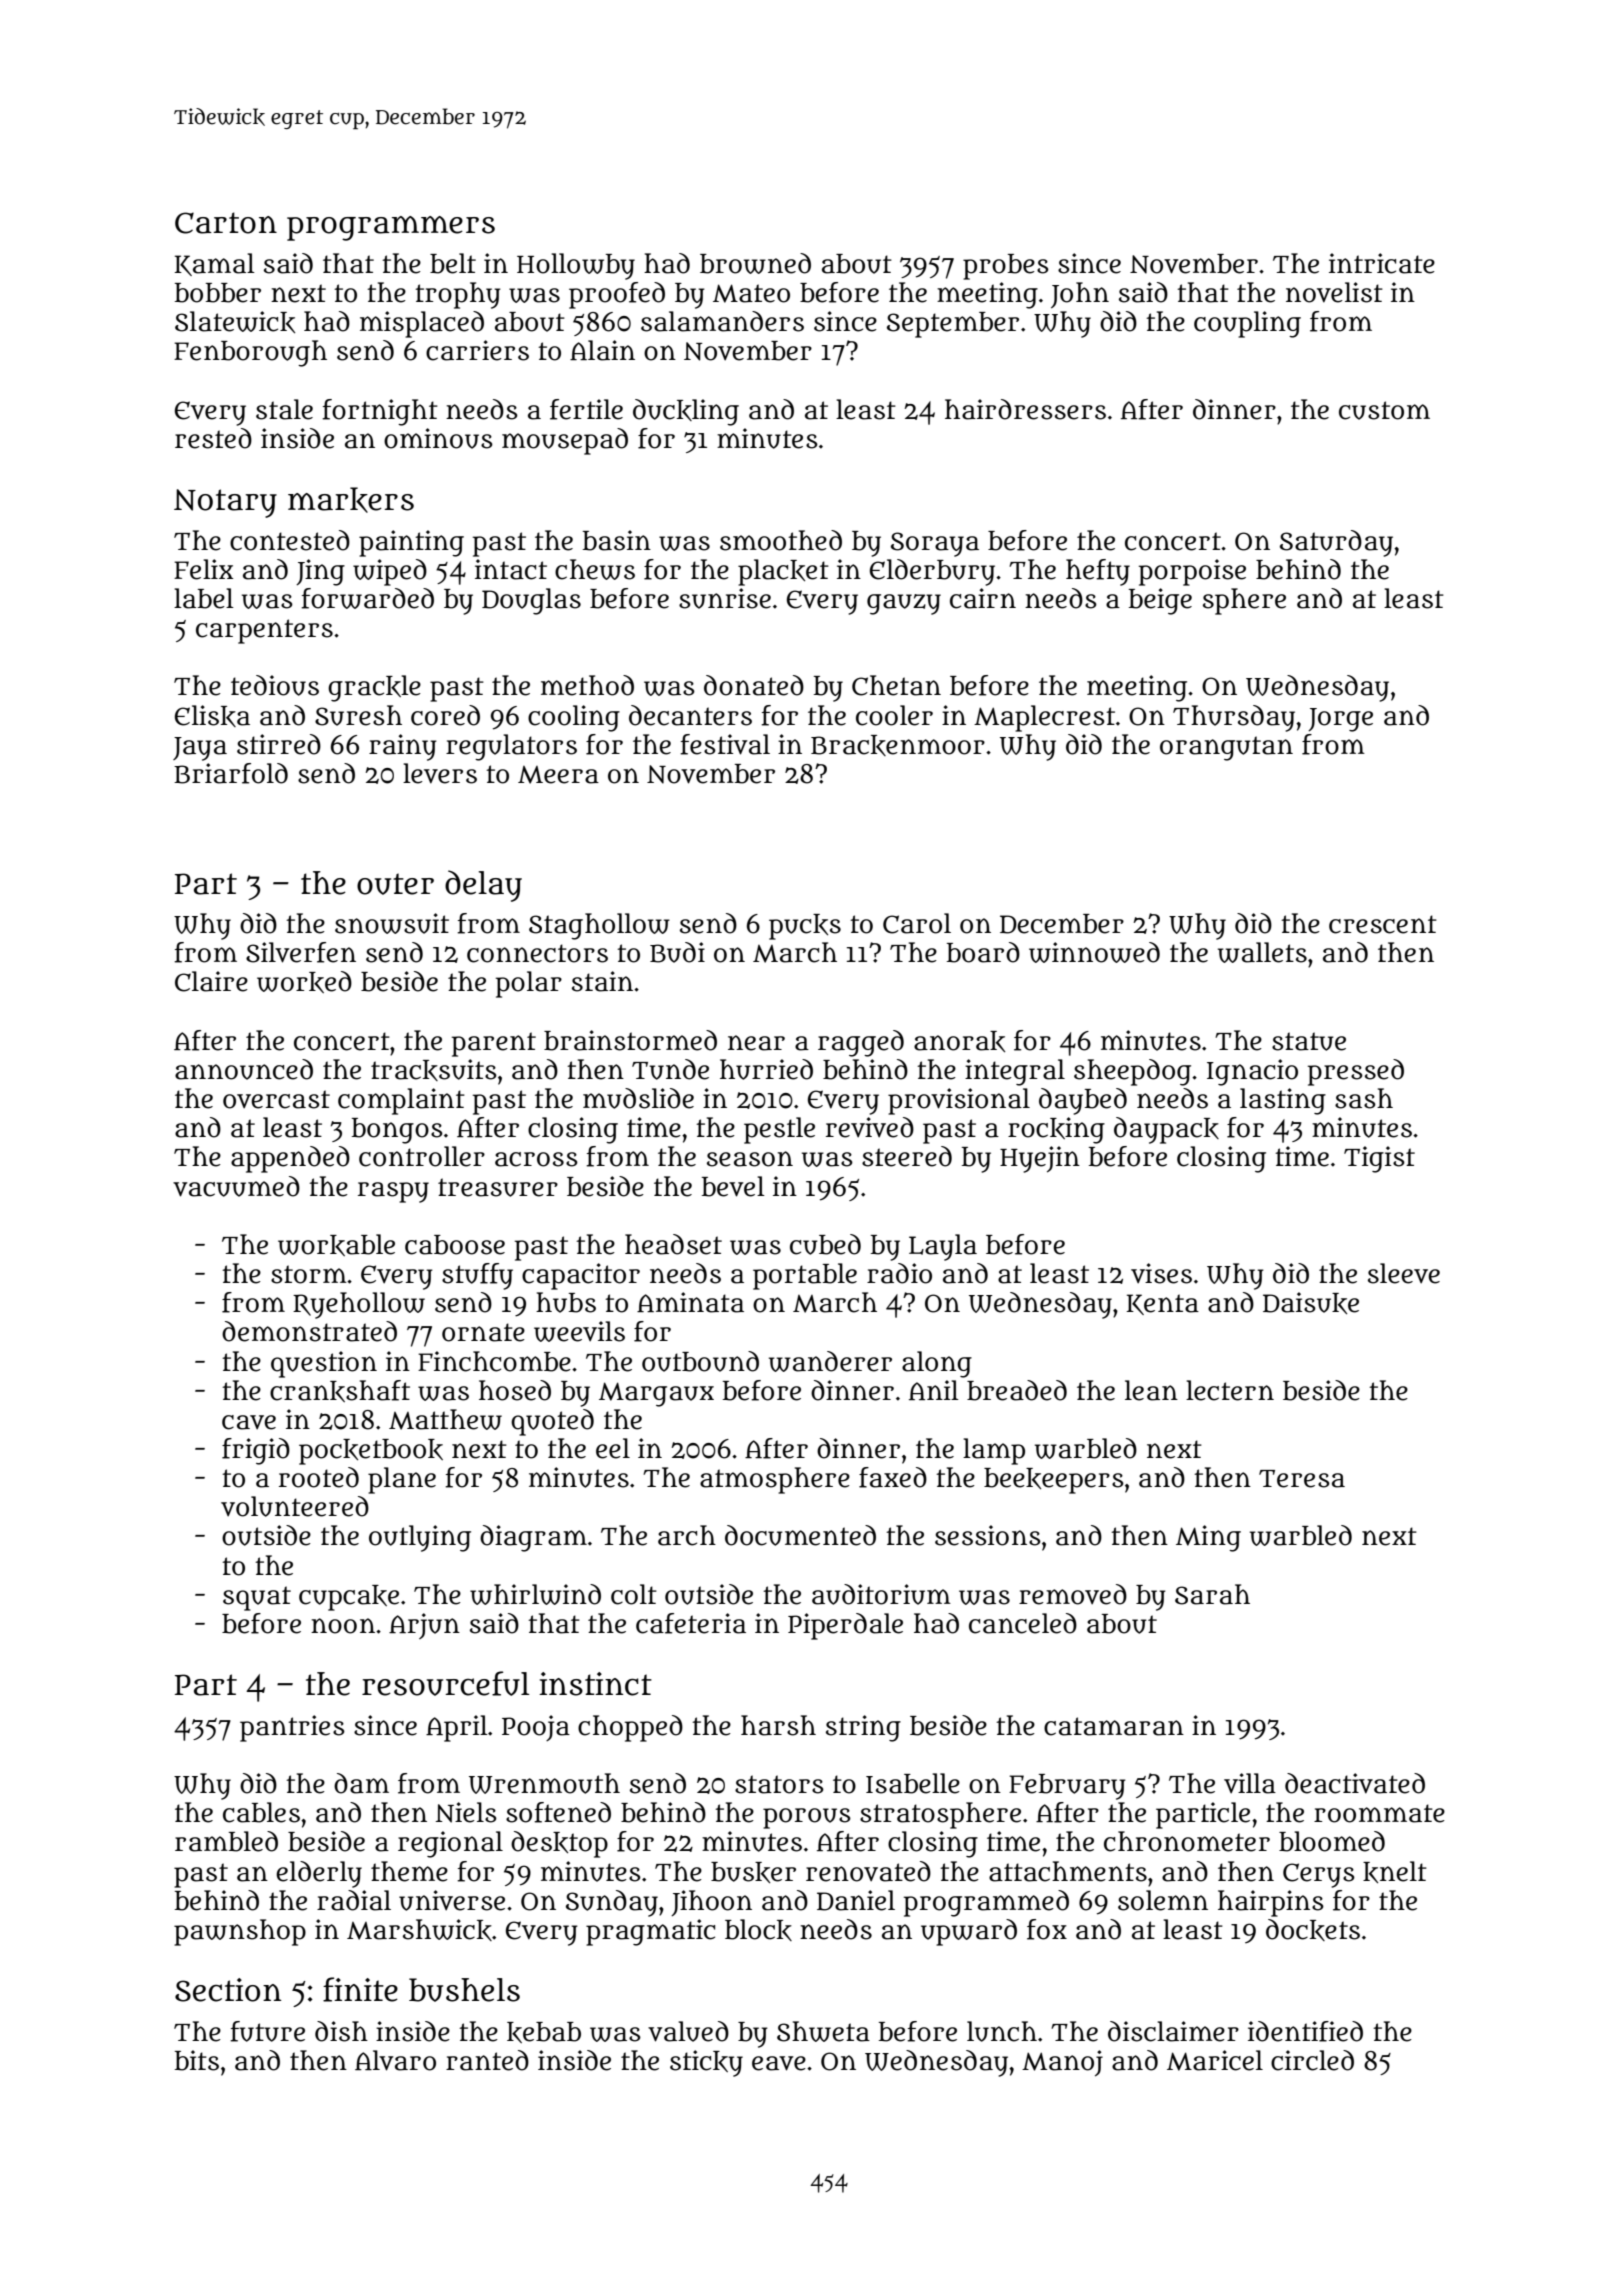 Image resolution: width=1620 pixels, height=2292 pixels. What do you see at coordinates (1382, 263) in the page?
I see `intricate` at bounding box center [1382, 263].
